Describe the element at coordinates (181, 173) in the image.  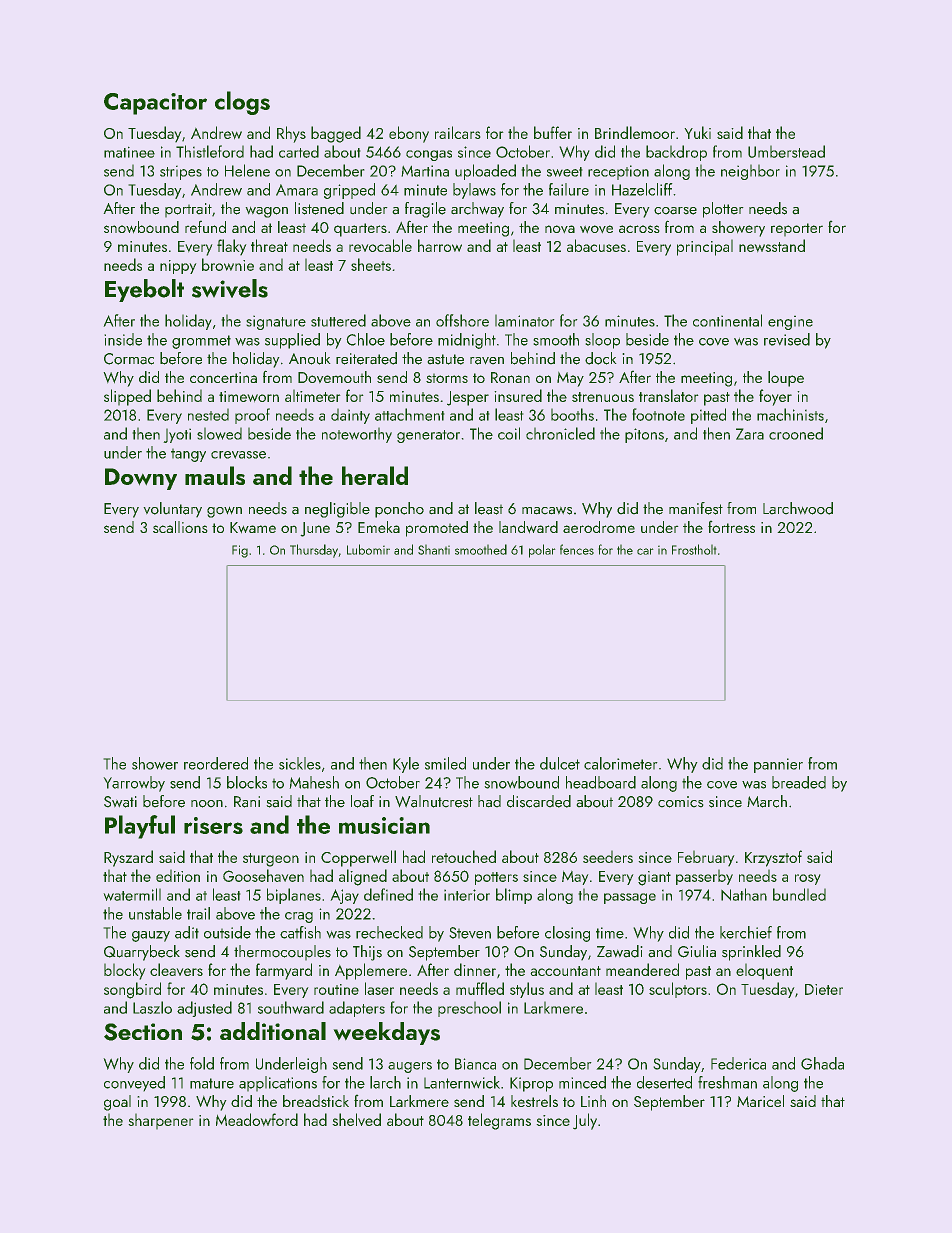
I see `stripes` at that location.
